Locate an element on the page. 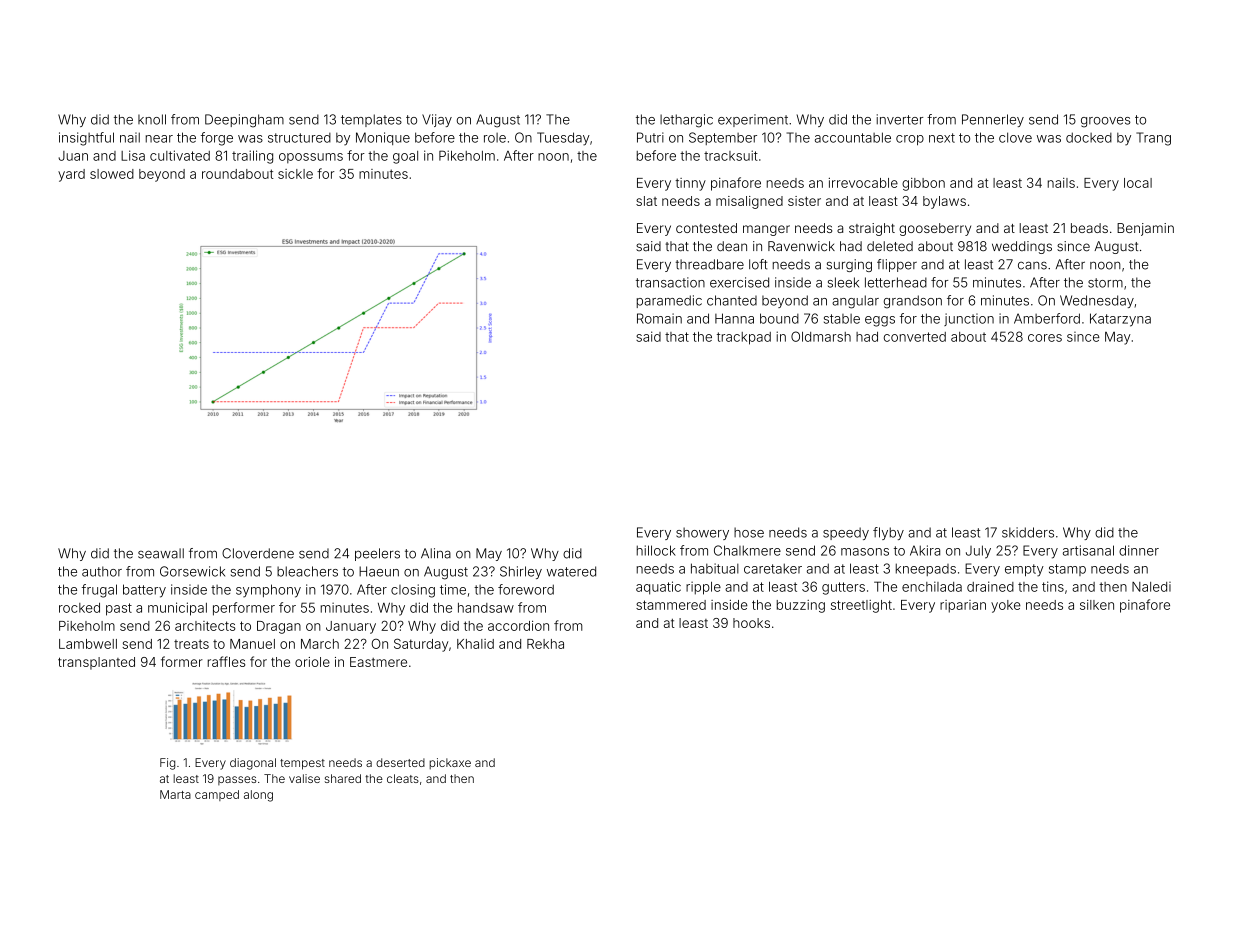  seawall is located at coordinates (161, 553).
